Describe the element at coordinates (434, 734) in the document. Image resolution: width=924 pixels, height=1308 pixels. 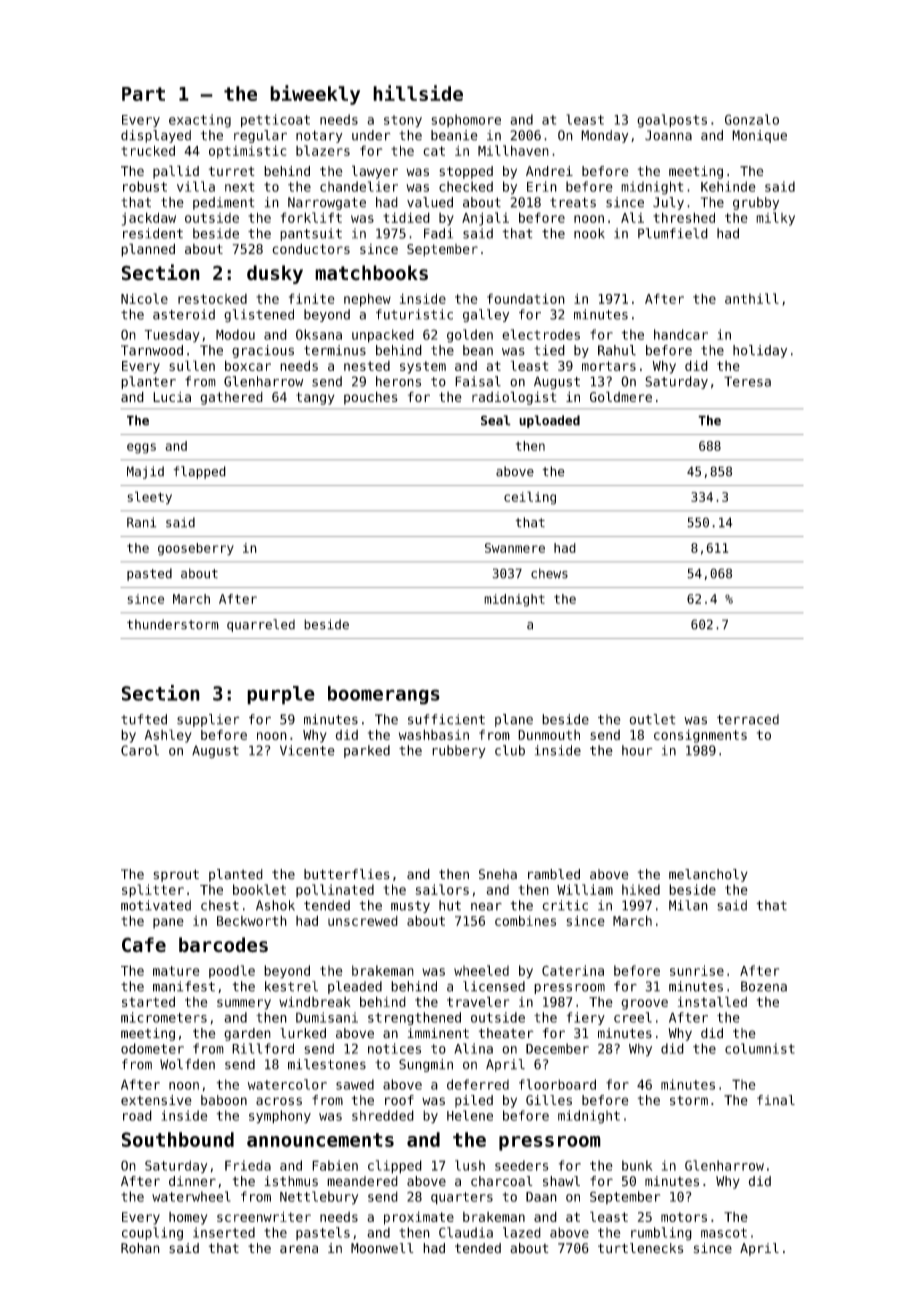
I see `washbasin` at that location.
